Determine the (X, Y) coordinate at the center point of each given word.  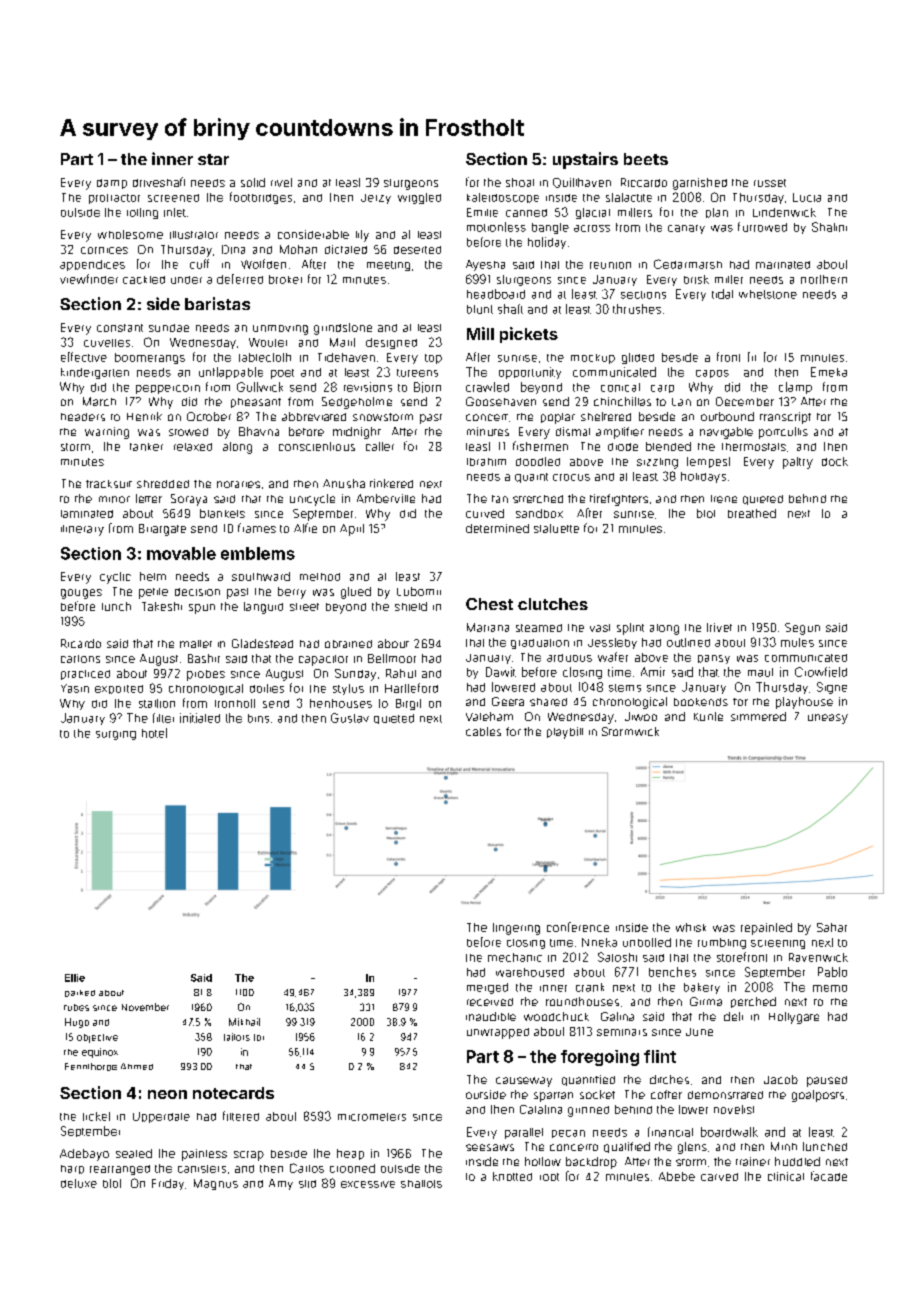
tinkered (391, 483)
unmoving (280, 330)
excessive (368, 1184)
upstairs (585, 160)
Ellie (75, 978)
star (213, 159)
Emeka (829, 372)
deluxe (79, 1183)
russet (770, 183)
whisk (691, 927)
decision (197, 592)
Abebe (677, 1176)
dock (835, 461)
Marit (342, 342)
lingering (516, 929)
